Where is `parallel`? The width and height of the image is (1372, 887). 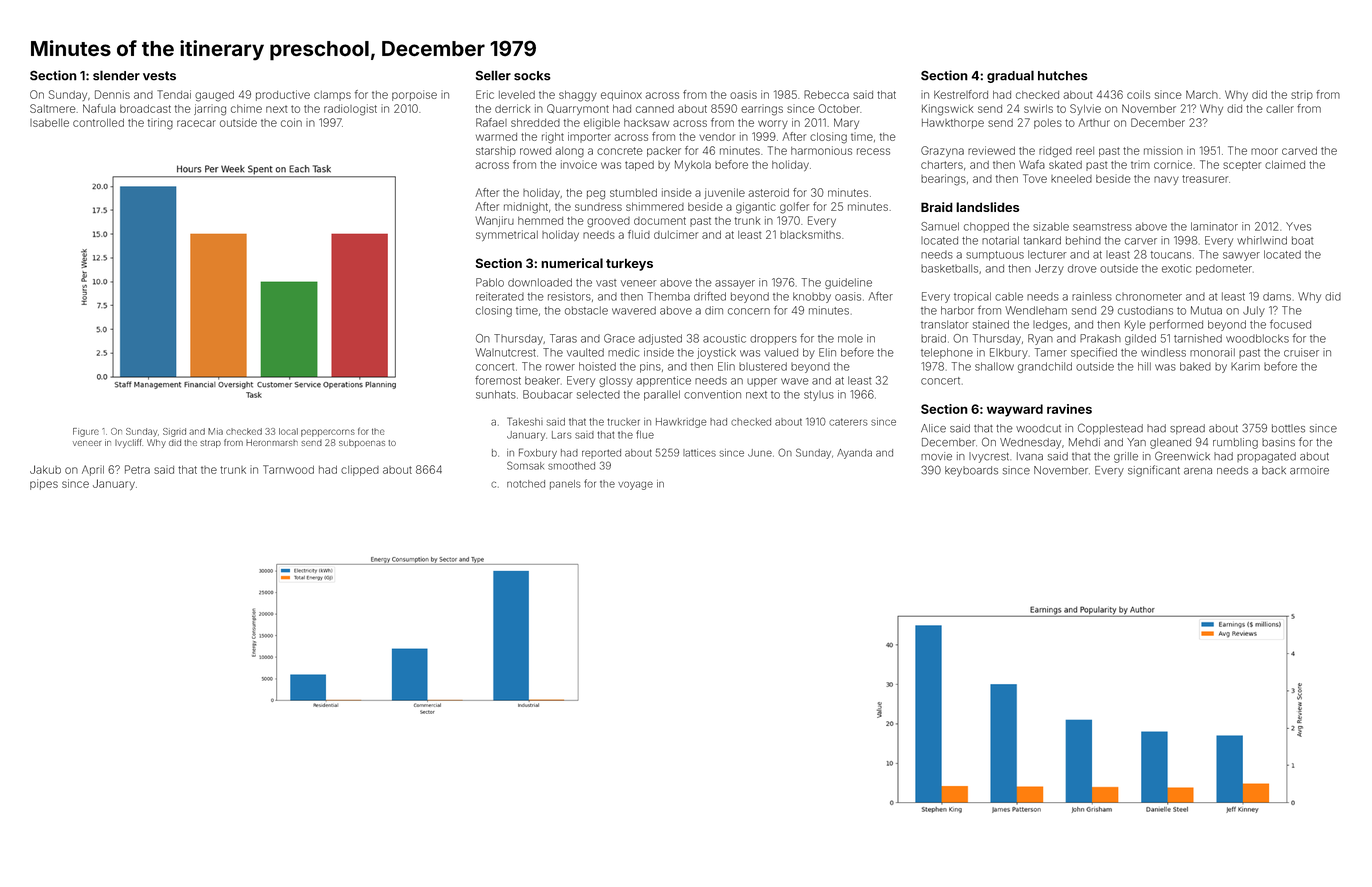
parallel is located at coordinates (662, 395).
